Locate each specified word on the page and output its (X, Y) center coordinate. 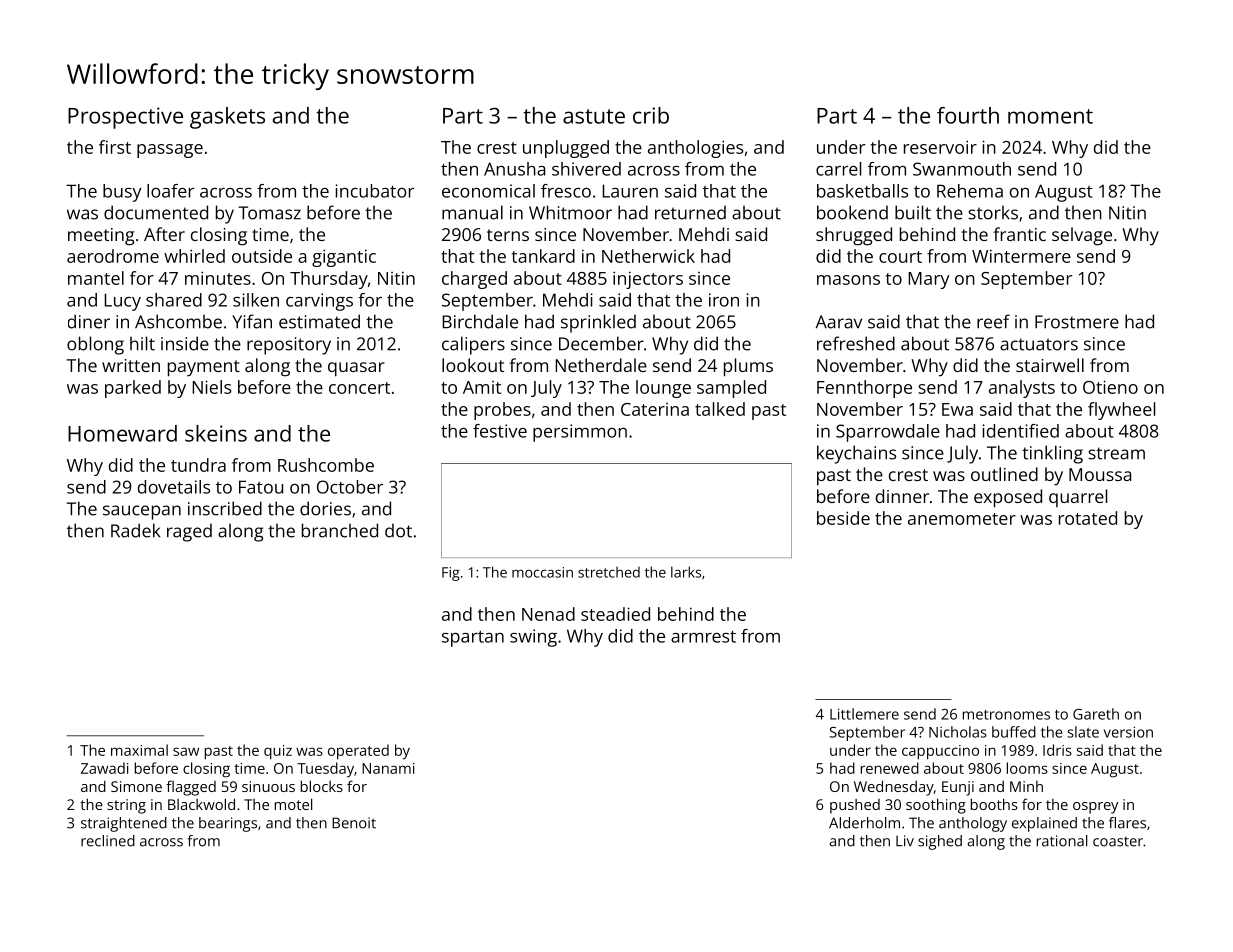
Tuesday (325, 770)
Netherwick (648, 256)
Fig (451, 574)
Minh (1026, 786)
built (913, 212)
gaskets (227, 118)
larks (686, 572)
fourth (968, 115)
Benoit (354, 823)
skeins (216, 433)
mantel (96, 278)
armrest (703, 637)
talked (720, 409)
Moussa (1100, 474)
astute (594, 116)
